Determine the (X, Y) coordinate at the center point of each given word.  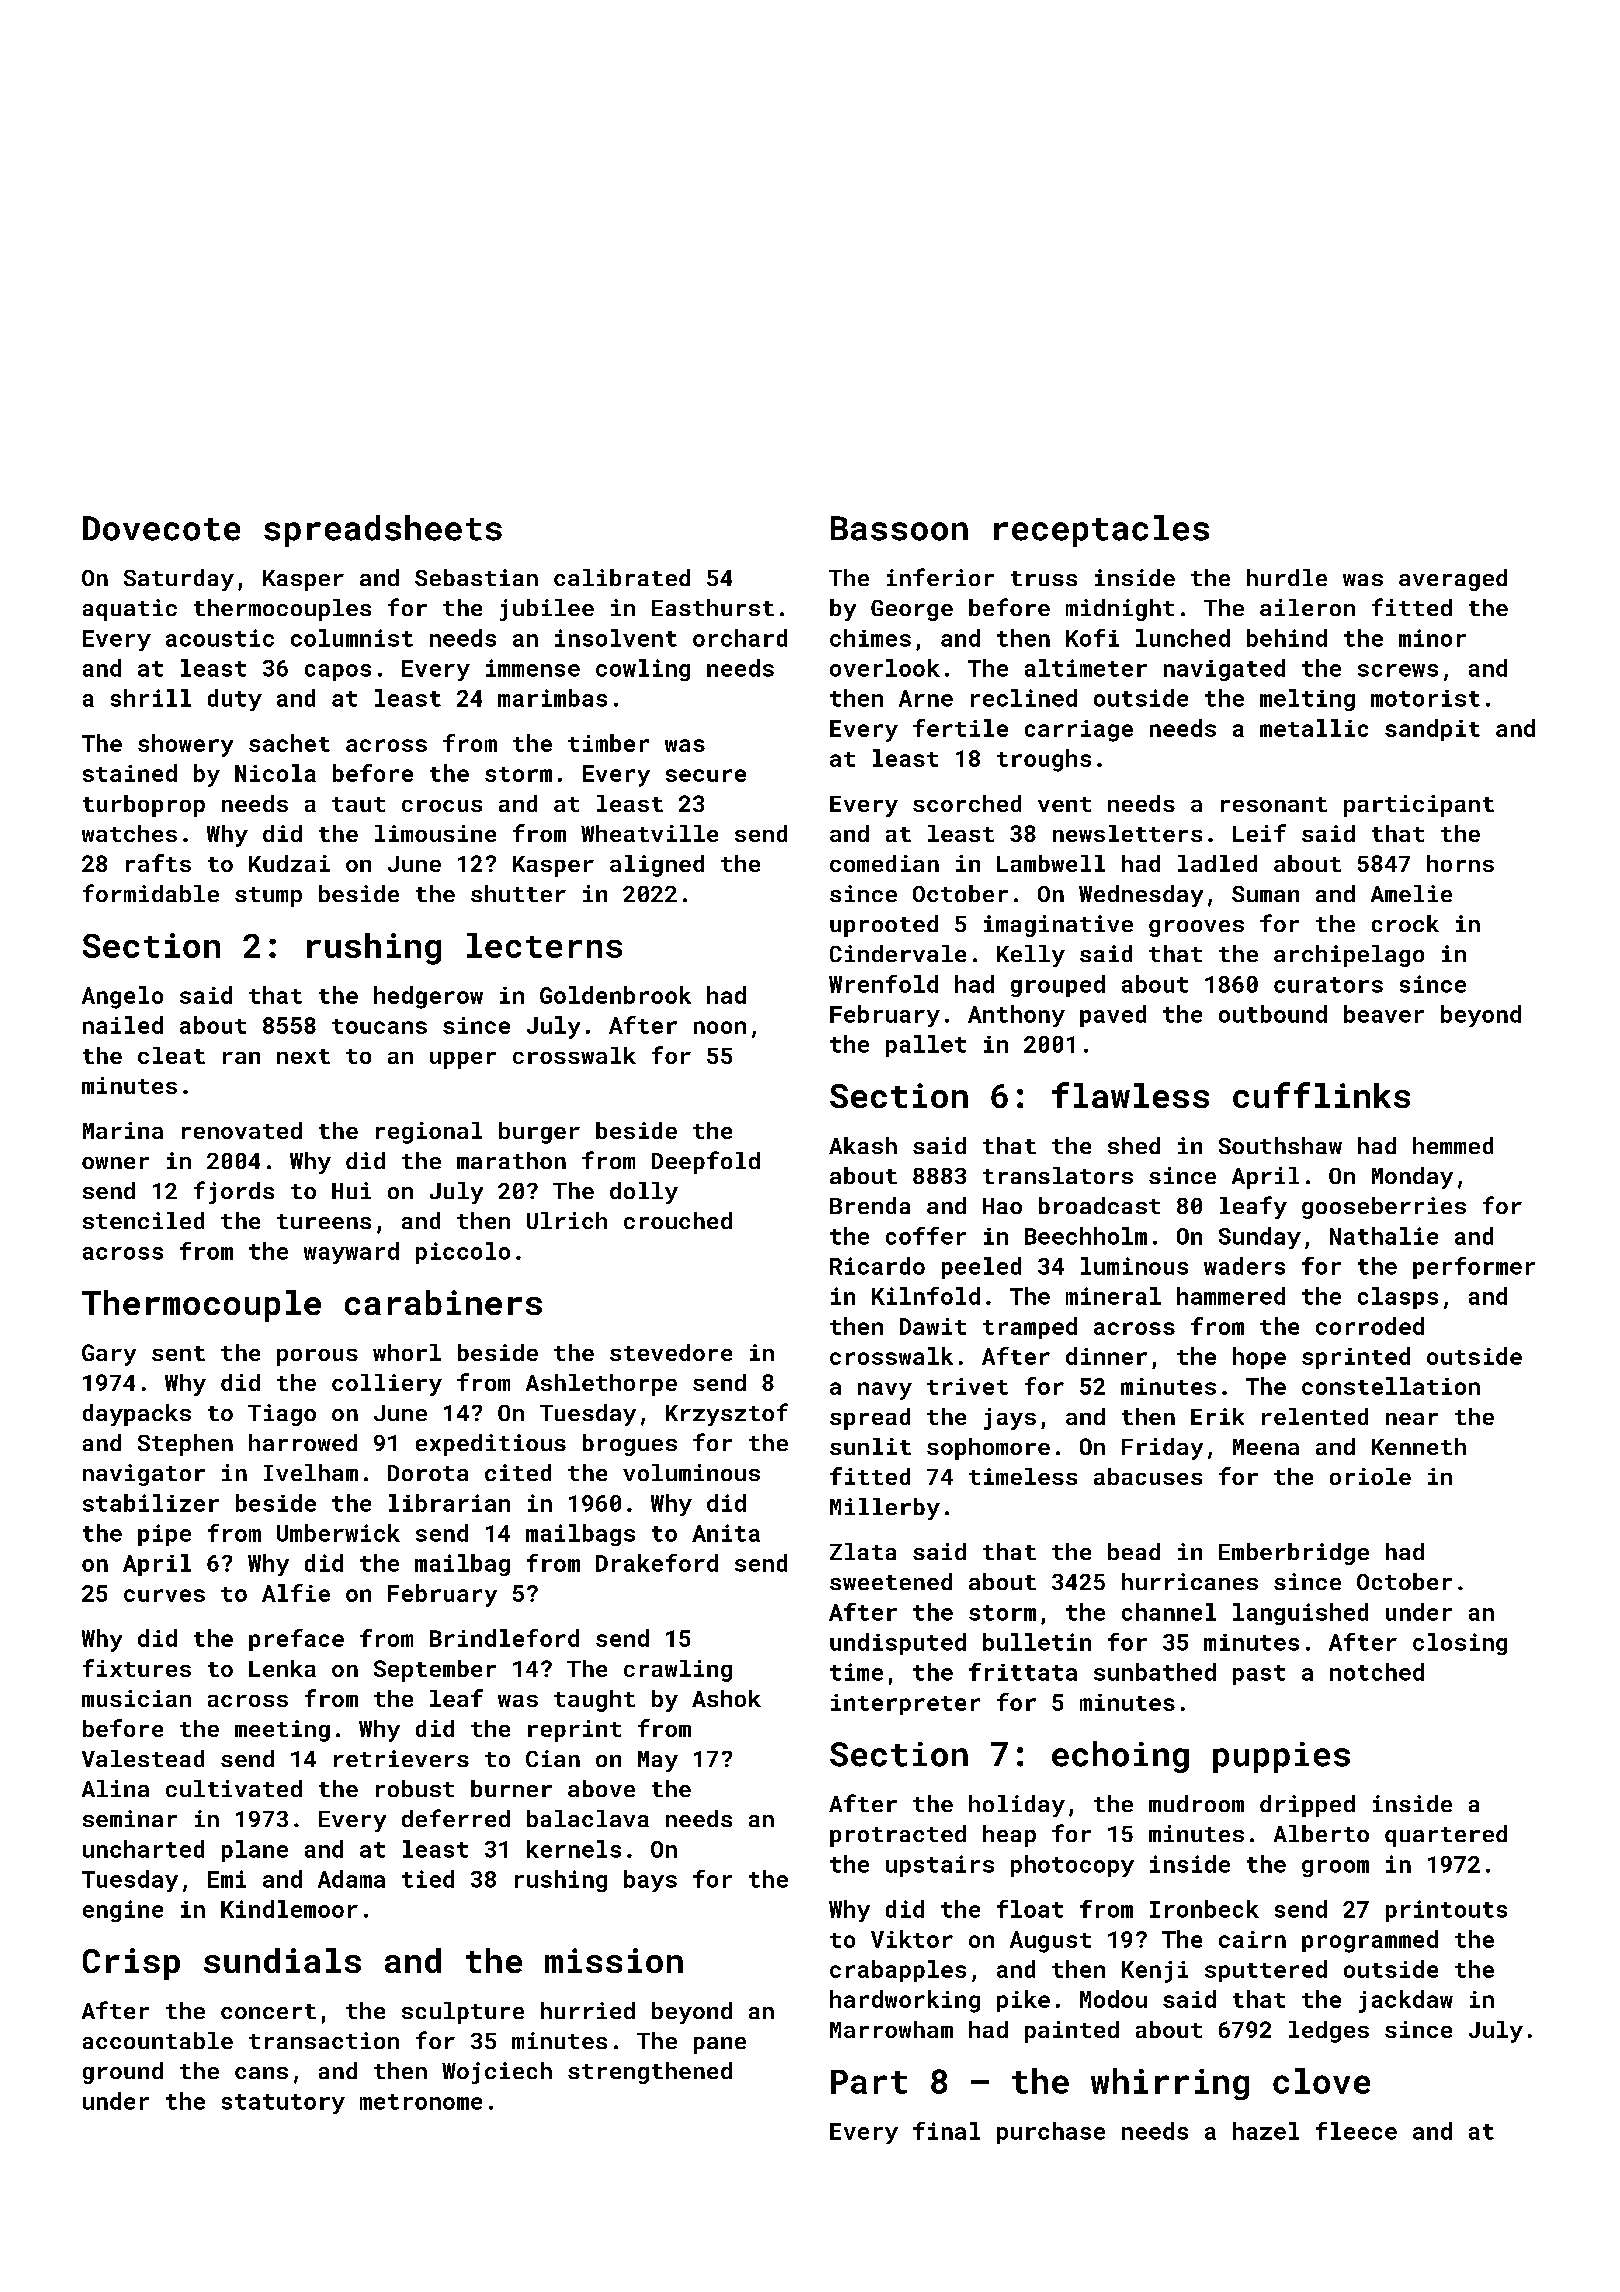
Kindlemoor (289, 1909)
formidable (151, 893)
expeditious (491, 1445)
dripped (1307, 1806)
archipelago (1349, 956)
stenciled (143, 1220)
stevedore (671, 1352)
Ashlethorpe (601, 1385)
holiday (1017, 1806)
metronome (421, 2102)
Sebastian (476, 577)
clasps (1398, 1298)
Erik (1217, 1416)
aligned (657, 866)
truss (1044, 578)
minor (1432, 638)
